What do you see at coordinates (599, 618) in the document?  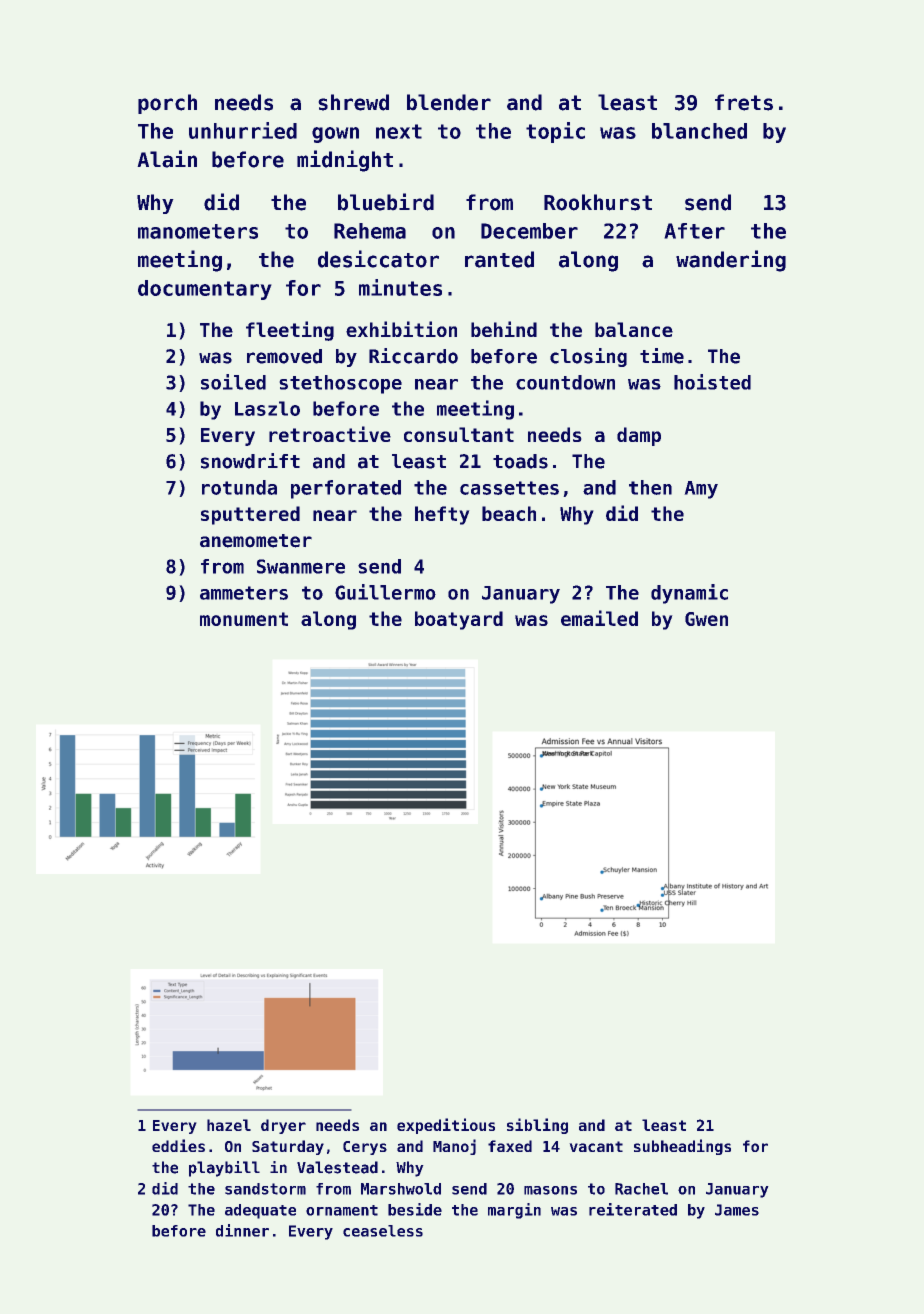 I see `emailed` at bounding box center [599, 618].
